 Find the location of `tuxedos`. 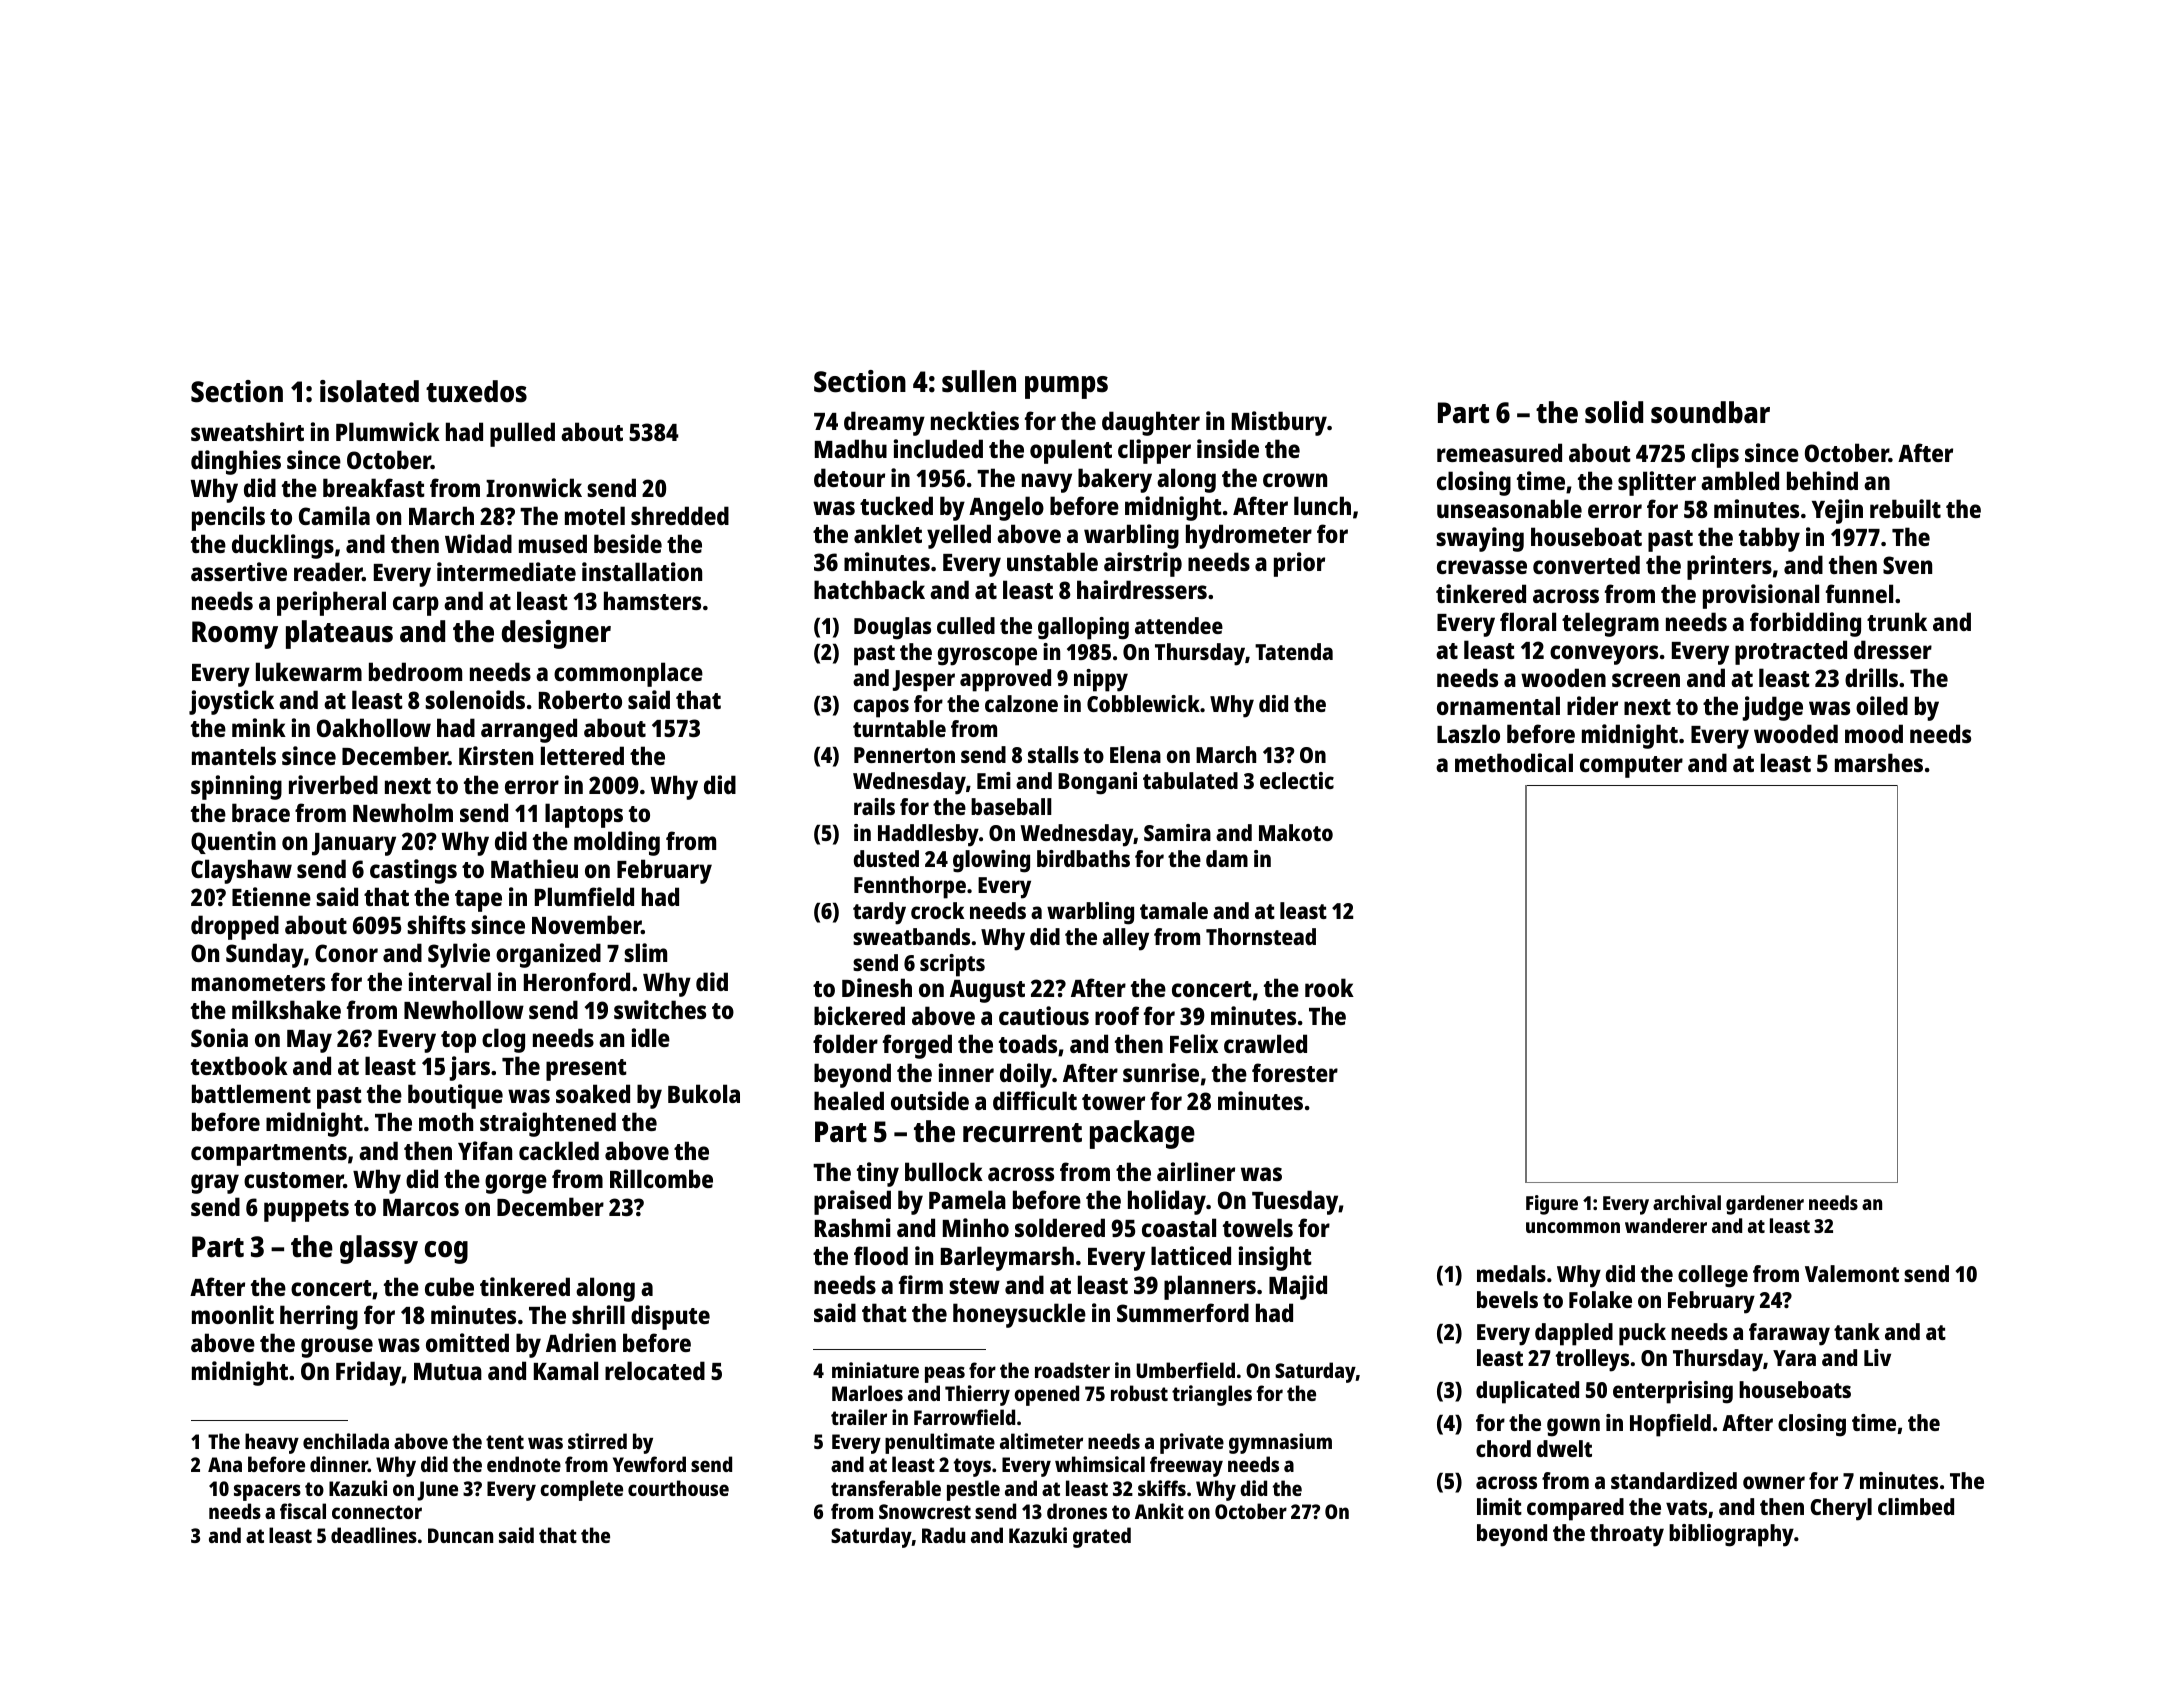

tuxedos is located at coordinates (476, 391).
